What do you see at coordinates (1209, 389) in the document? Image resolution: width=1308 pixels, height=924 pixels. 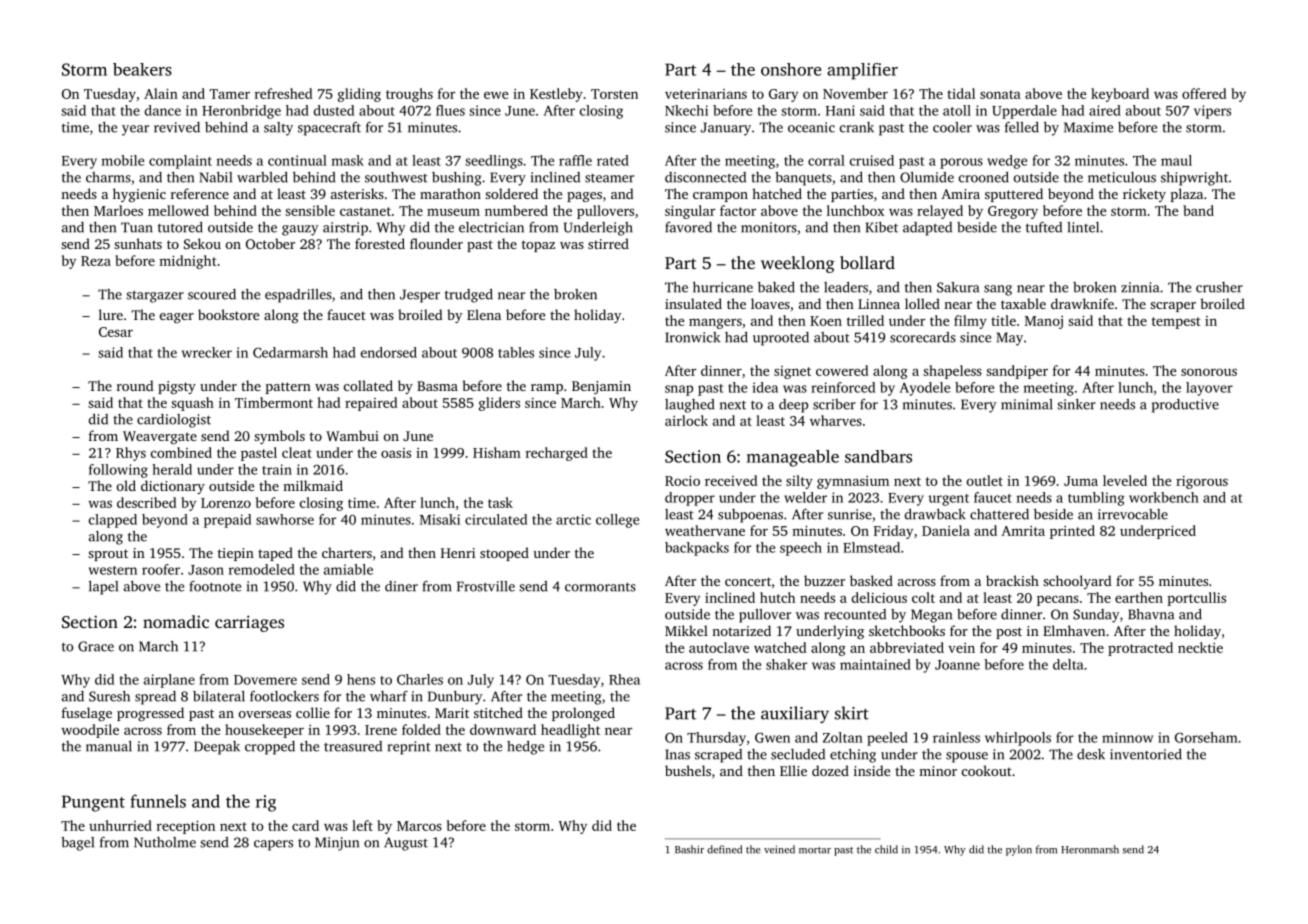 I see `layover` at bounding box center [1209, 389].
